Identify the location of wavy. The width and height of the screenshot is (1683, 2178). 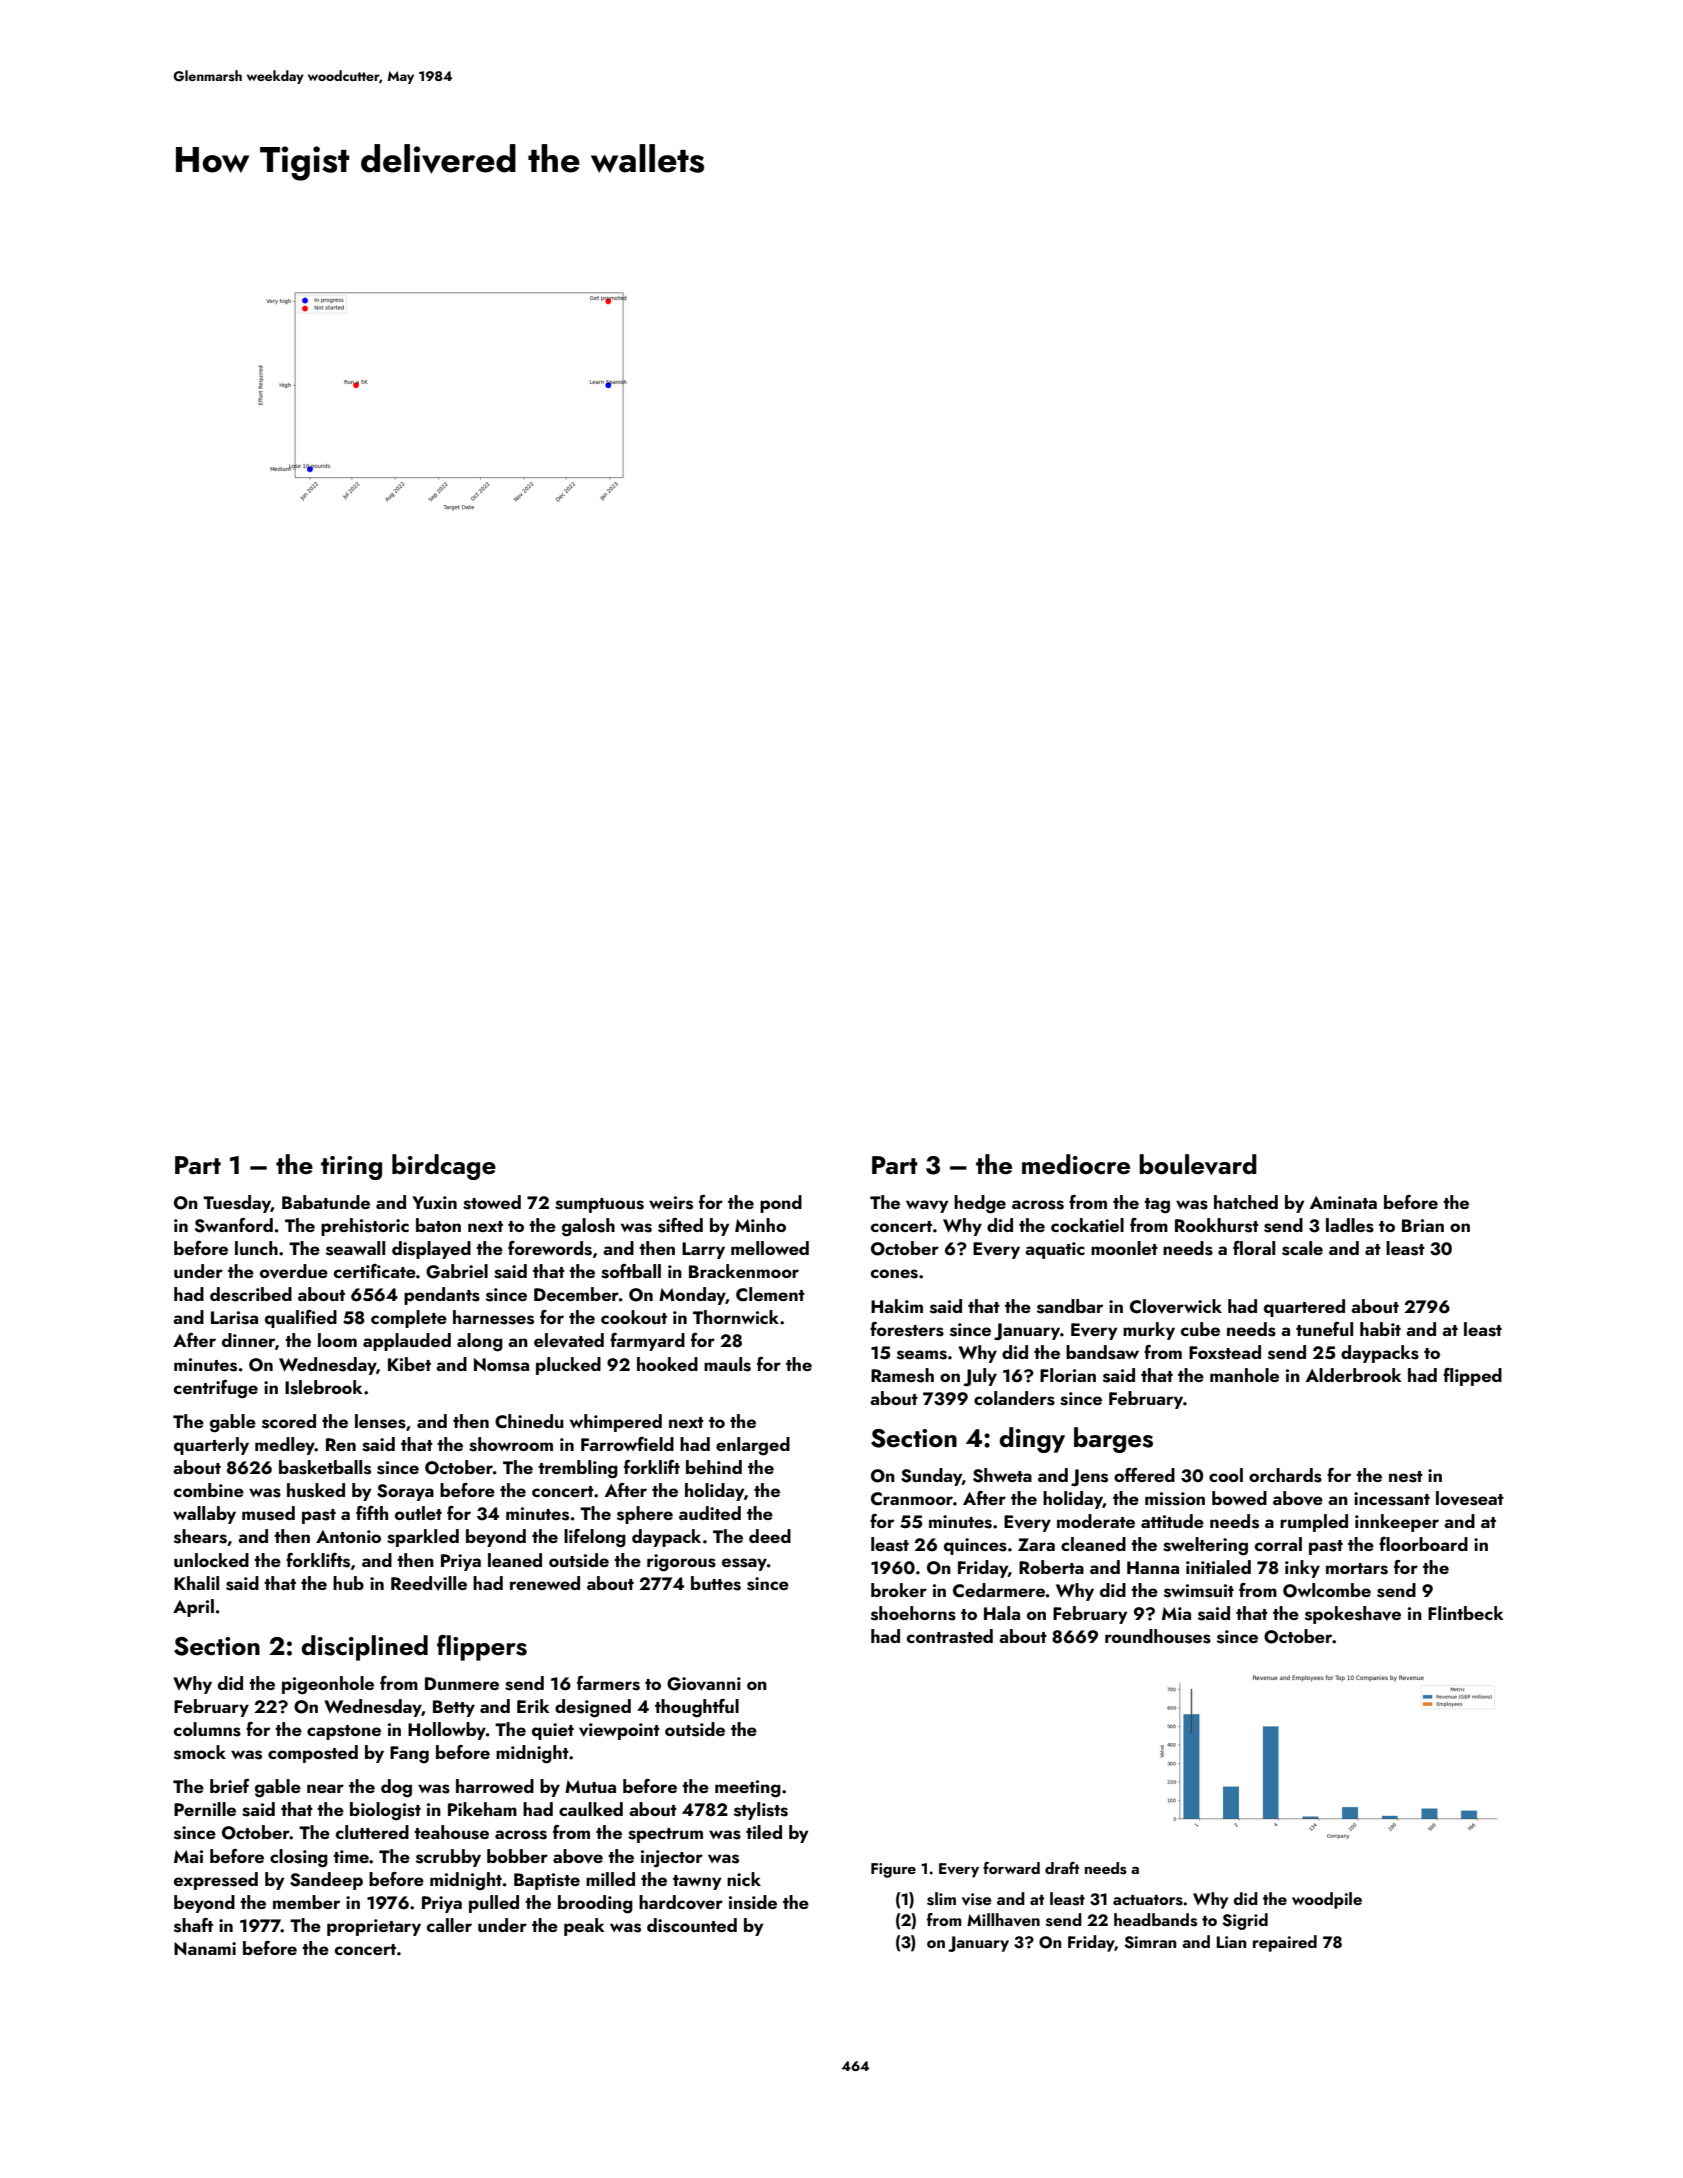
(927, 1206).
